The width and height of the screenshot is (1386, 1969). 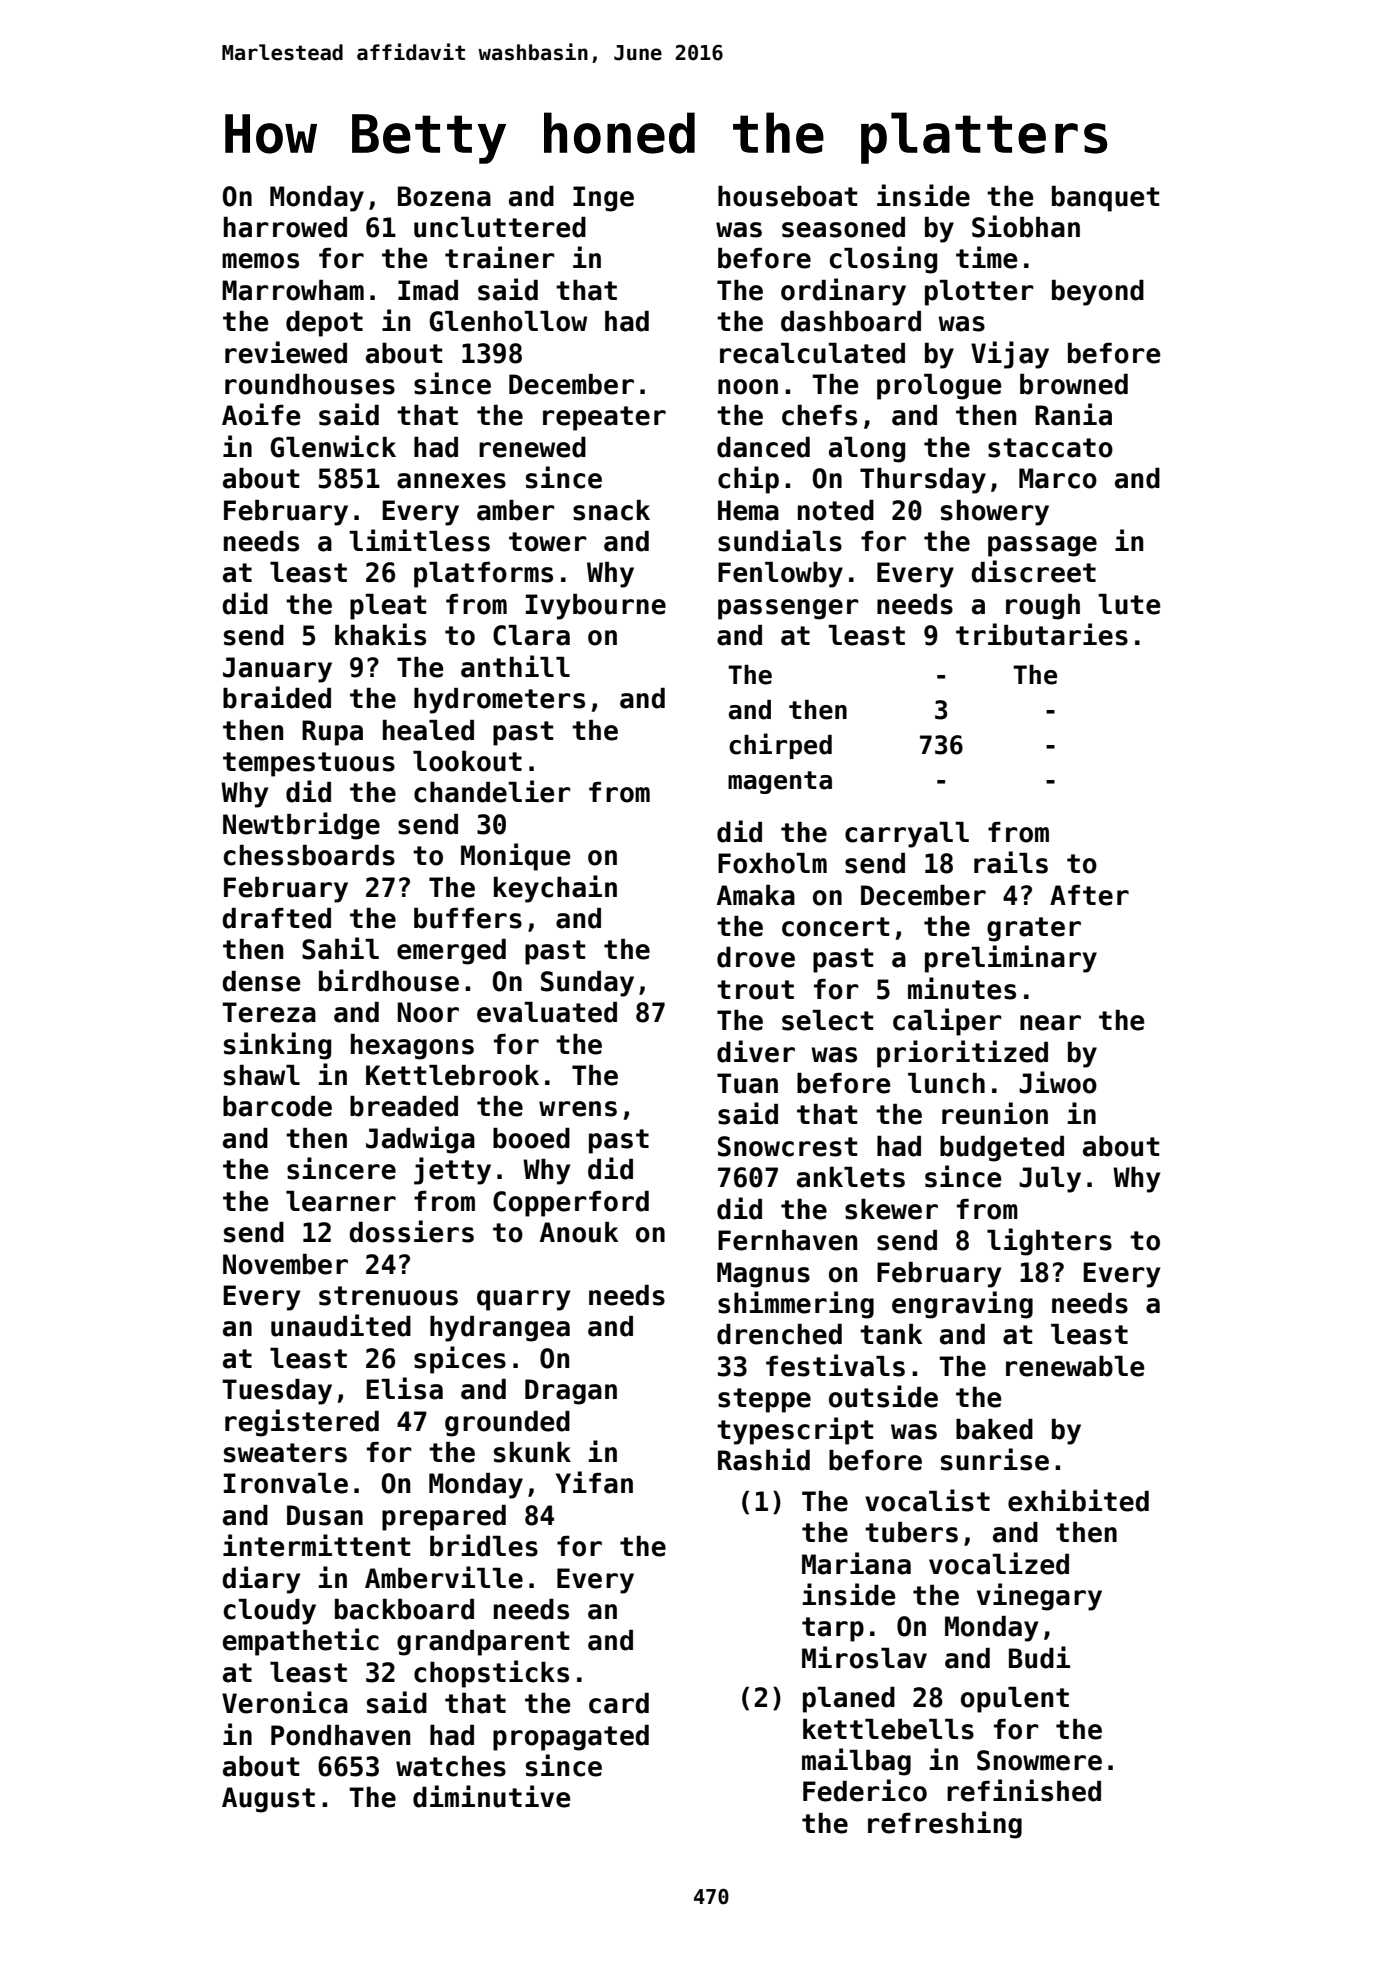 What do you see at coordinates (1098, 293) in the screenshot?
I see `beyond` at bounding box center [1098, 293].
